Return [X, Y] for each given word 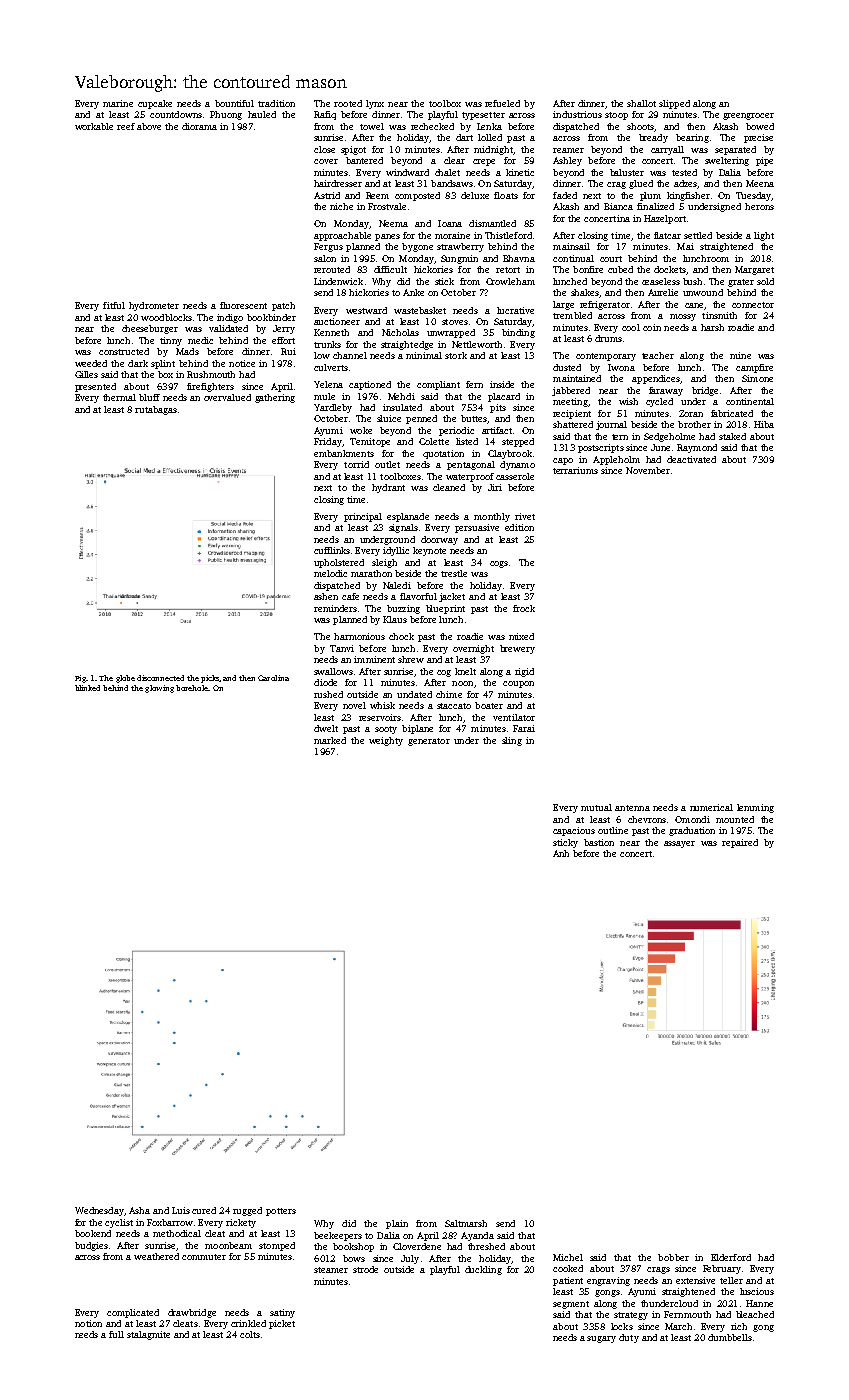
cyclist [119, 1223]
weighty [386, 741]
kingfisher [688, 196]
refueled [502, 103]
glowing [159, 689]
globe [125, 679]
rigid [524, 672]
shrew [411, 659]
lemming [755, 808]
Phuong [226, 115]
